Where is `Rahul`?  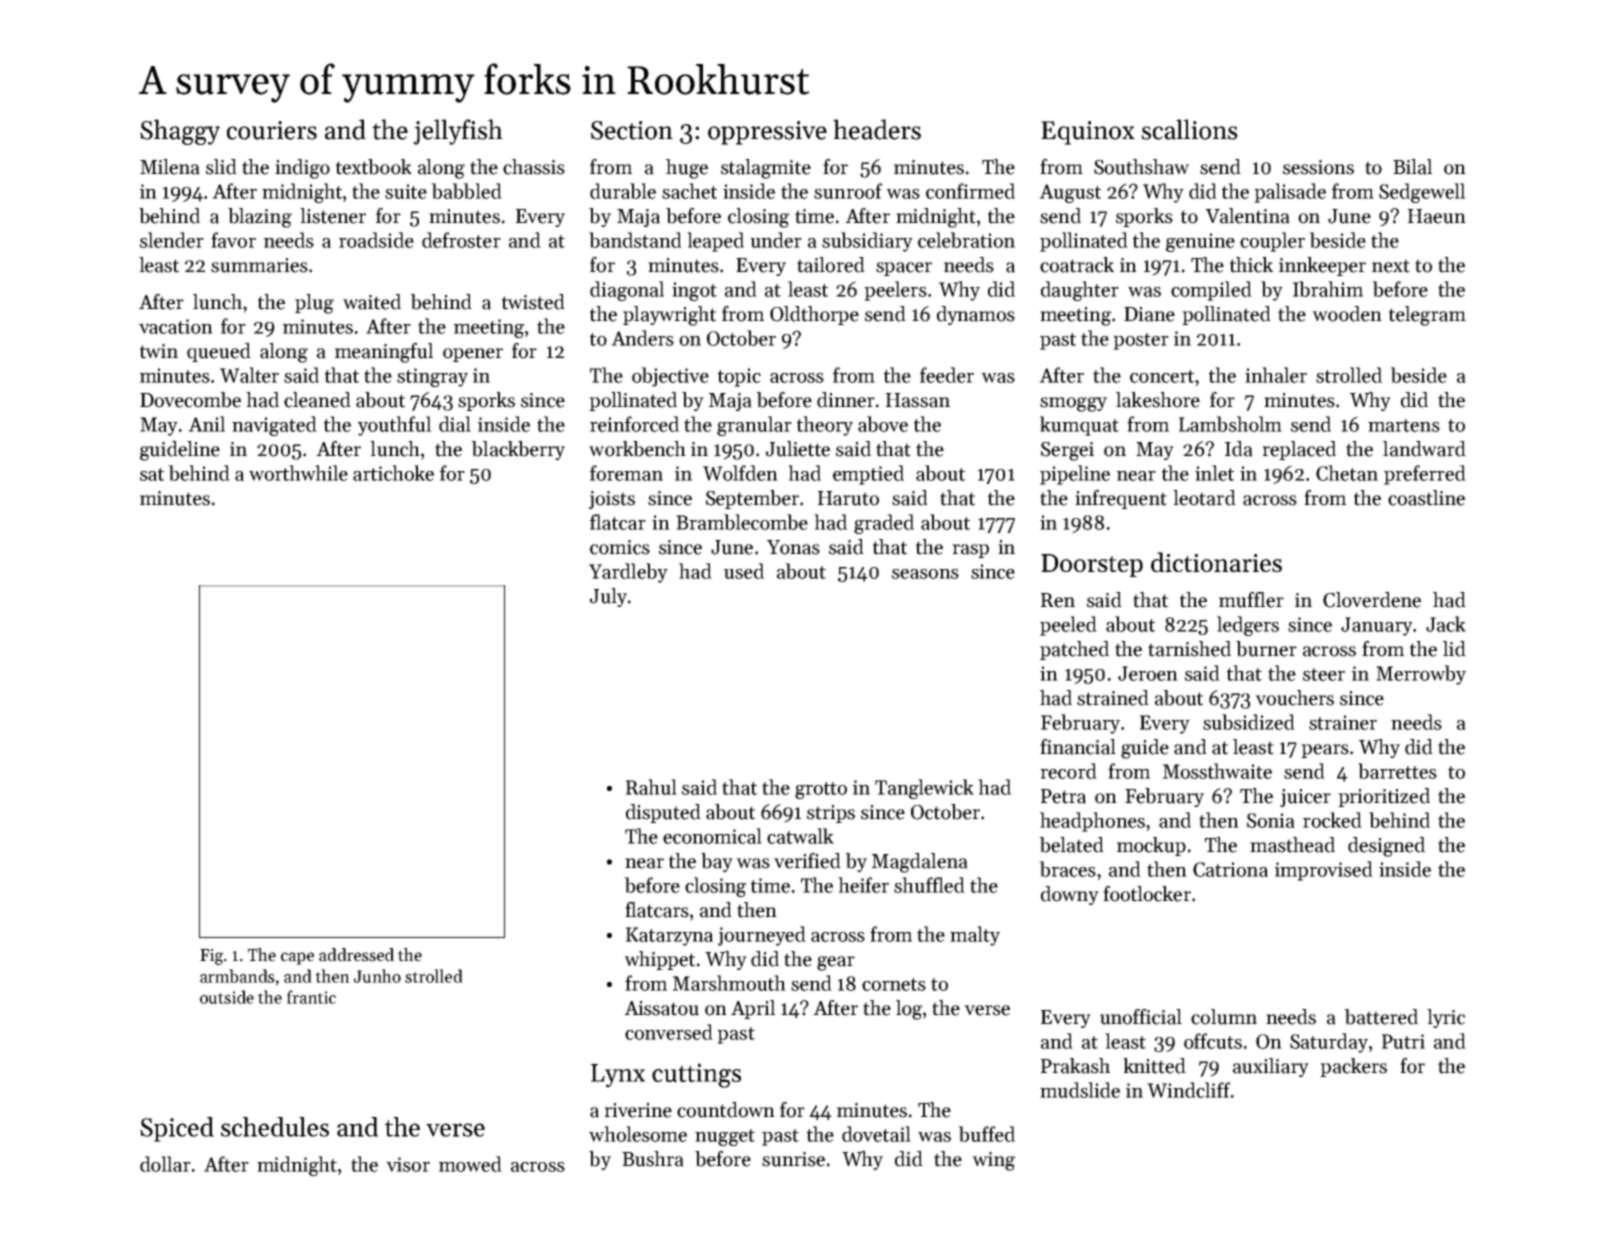 Rahul is located at coordinates (651, 787).
